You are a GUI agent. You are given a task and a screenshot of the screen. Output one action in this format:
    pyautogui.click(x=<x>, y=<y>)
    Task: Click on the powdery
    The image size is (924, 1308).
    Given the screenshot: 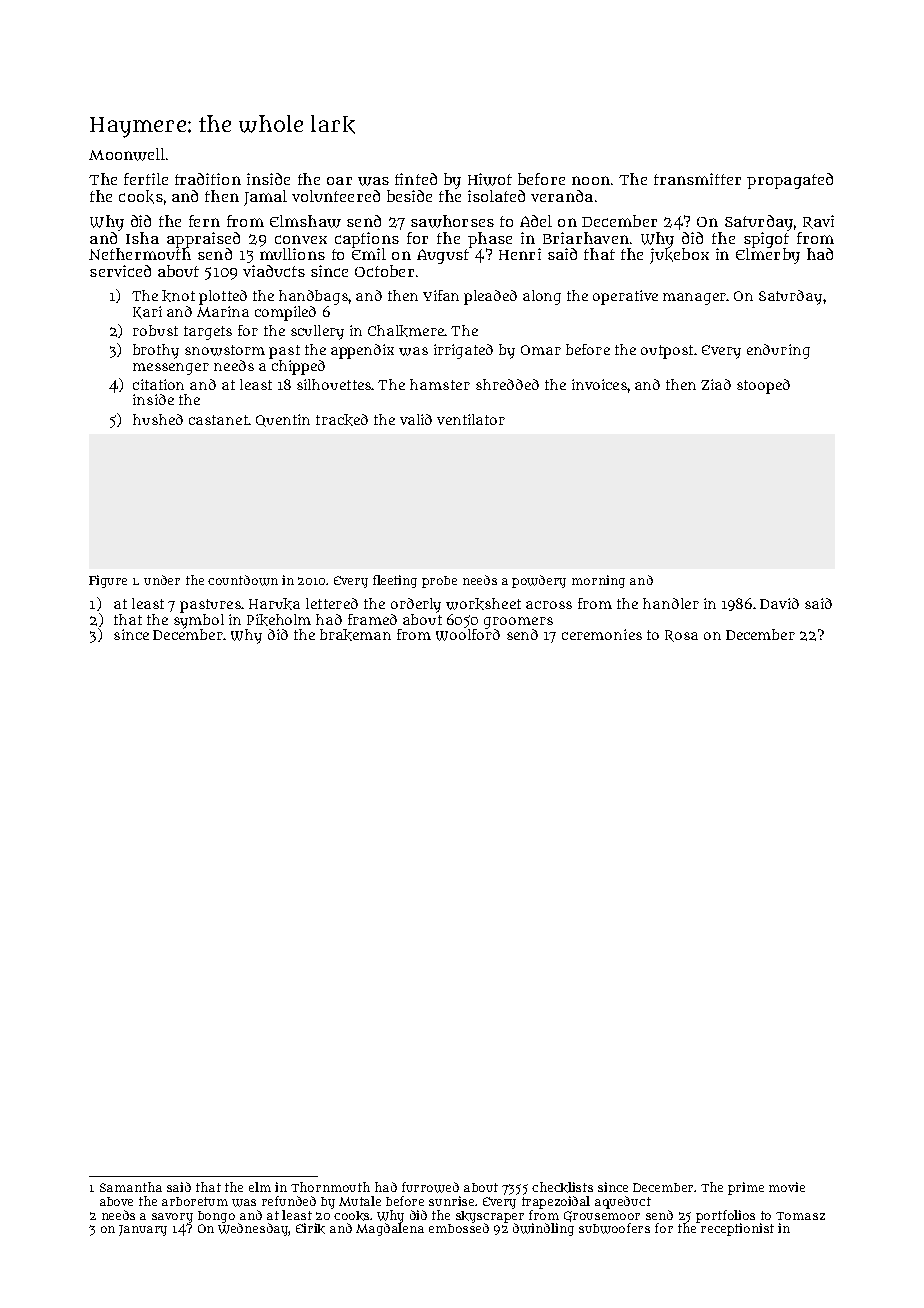 What is the action you would take?
    pyautogui.click(x=539, y=581)
